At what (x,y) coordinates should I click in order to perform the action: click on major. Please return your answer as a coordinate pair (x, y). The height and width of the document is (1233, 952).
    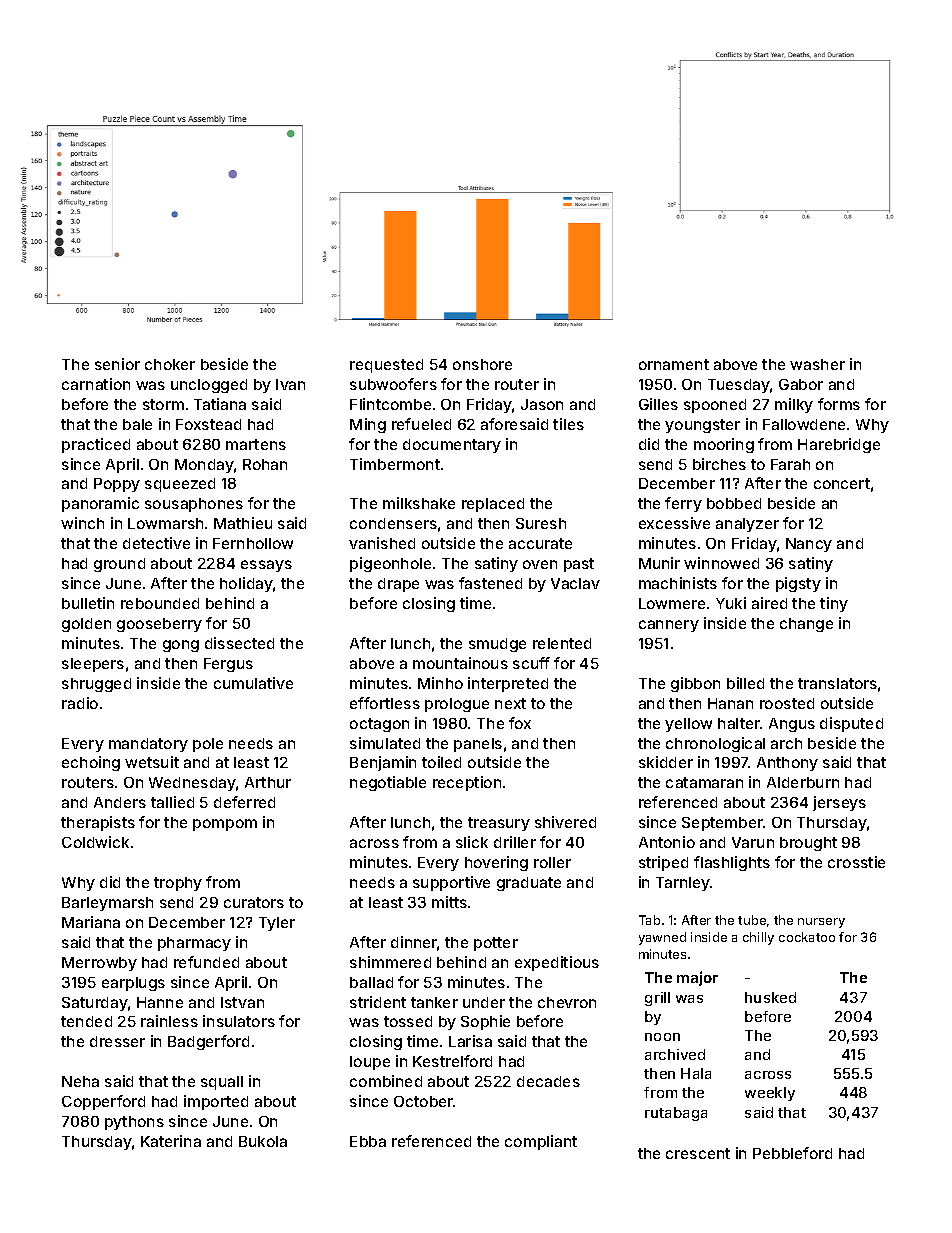
    Looking at the image, I should click on (697, 978).
